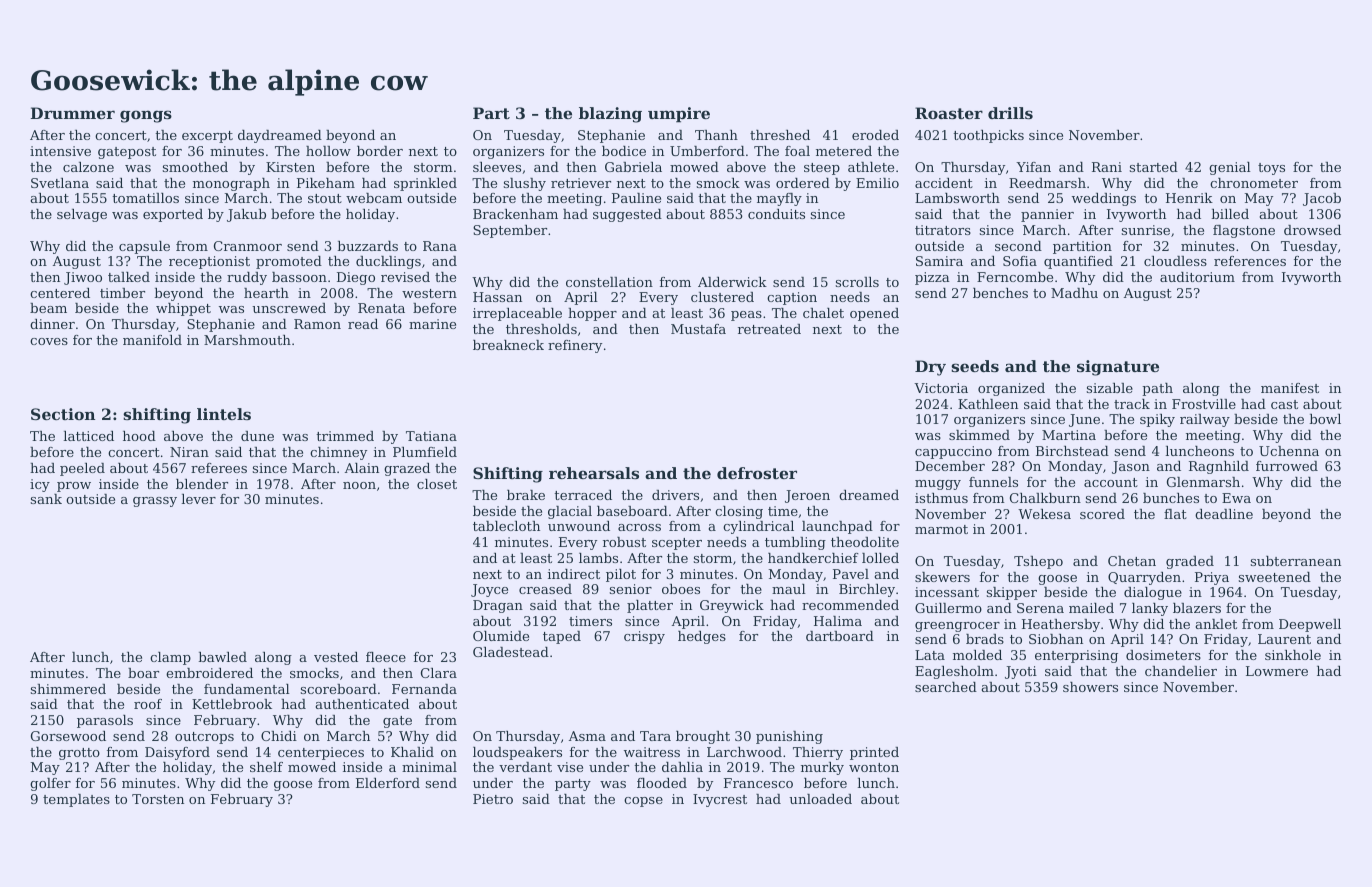 This page has width=1372, height=887. Describe the element at coordinates (681, 589) in the page. I see `oboes` at that location.
